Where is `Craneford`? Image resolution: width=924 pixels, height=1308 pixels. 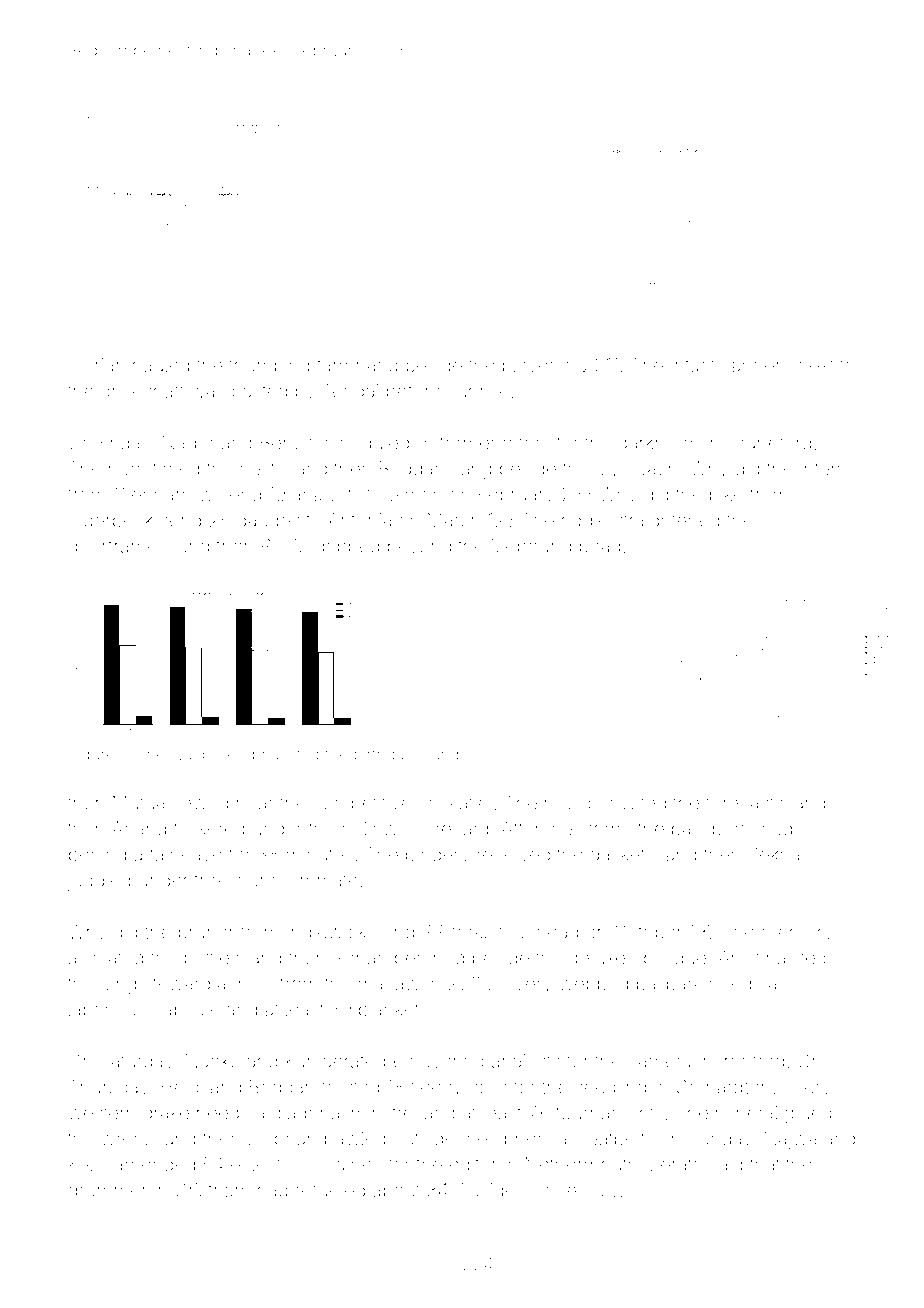
Craneford is located at coordinates (769, 442).
